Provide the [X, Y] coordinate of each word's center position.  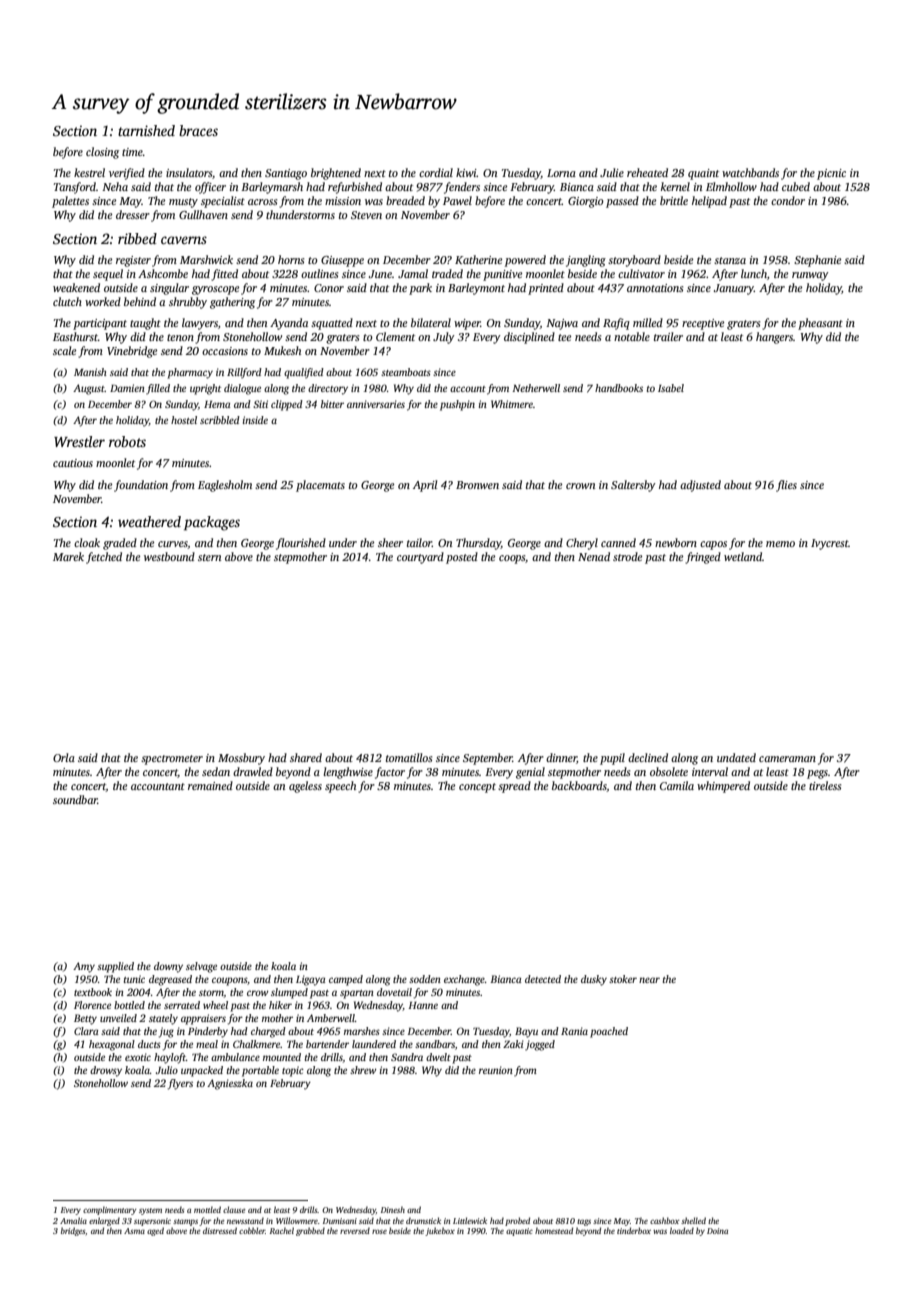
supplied [115, 967]
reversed [355, 1230]
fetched [104, 558]
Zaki [513, 1044]
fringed [703, 558]
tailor [419, 542]
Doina [717, 1231]
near [649, 980]
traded [447, 273]
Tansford [75, 188]
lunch [754, 273]
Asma [134, 1231]
